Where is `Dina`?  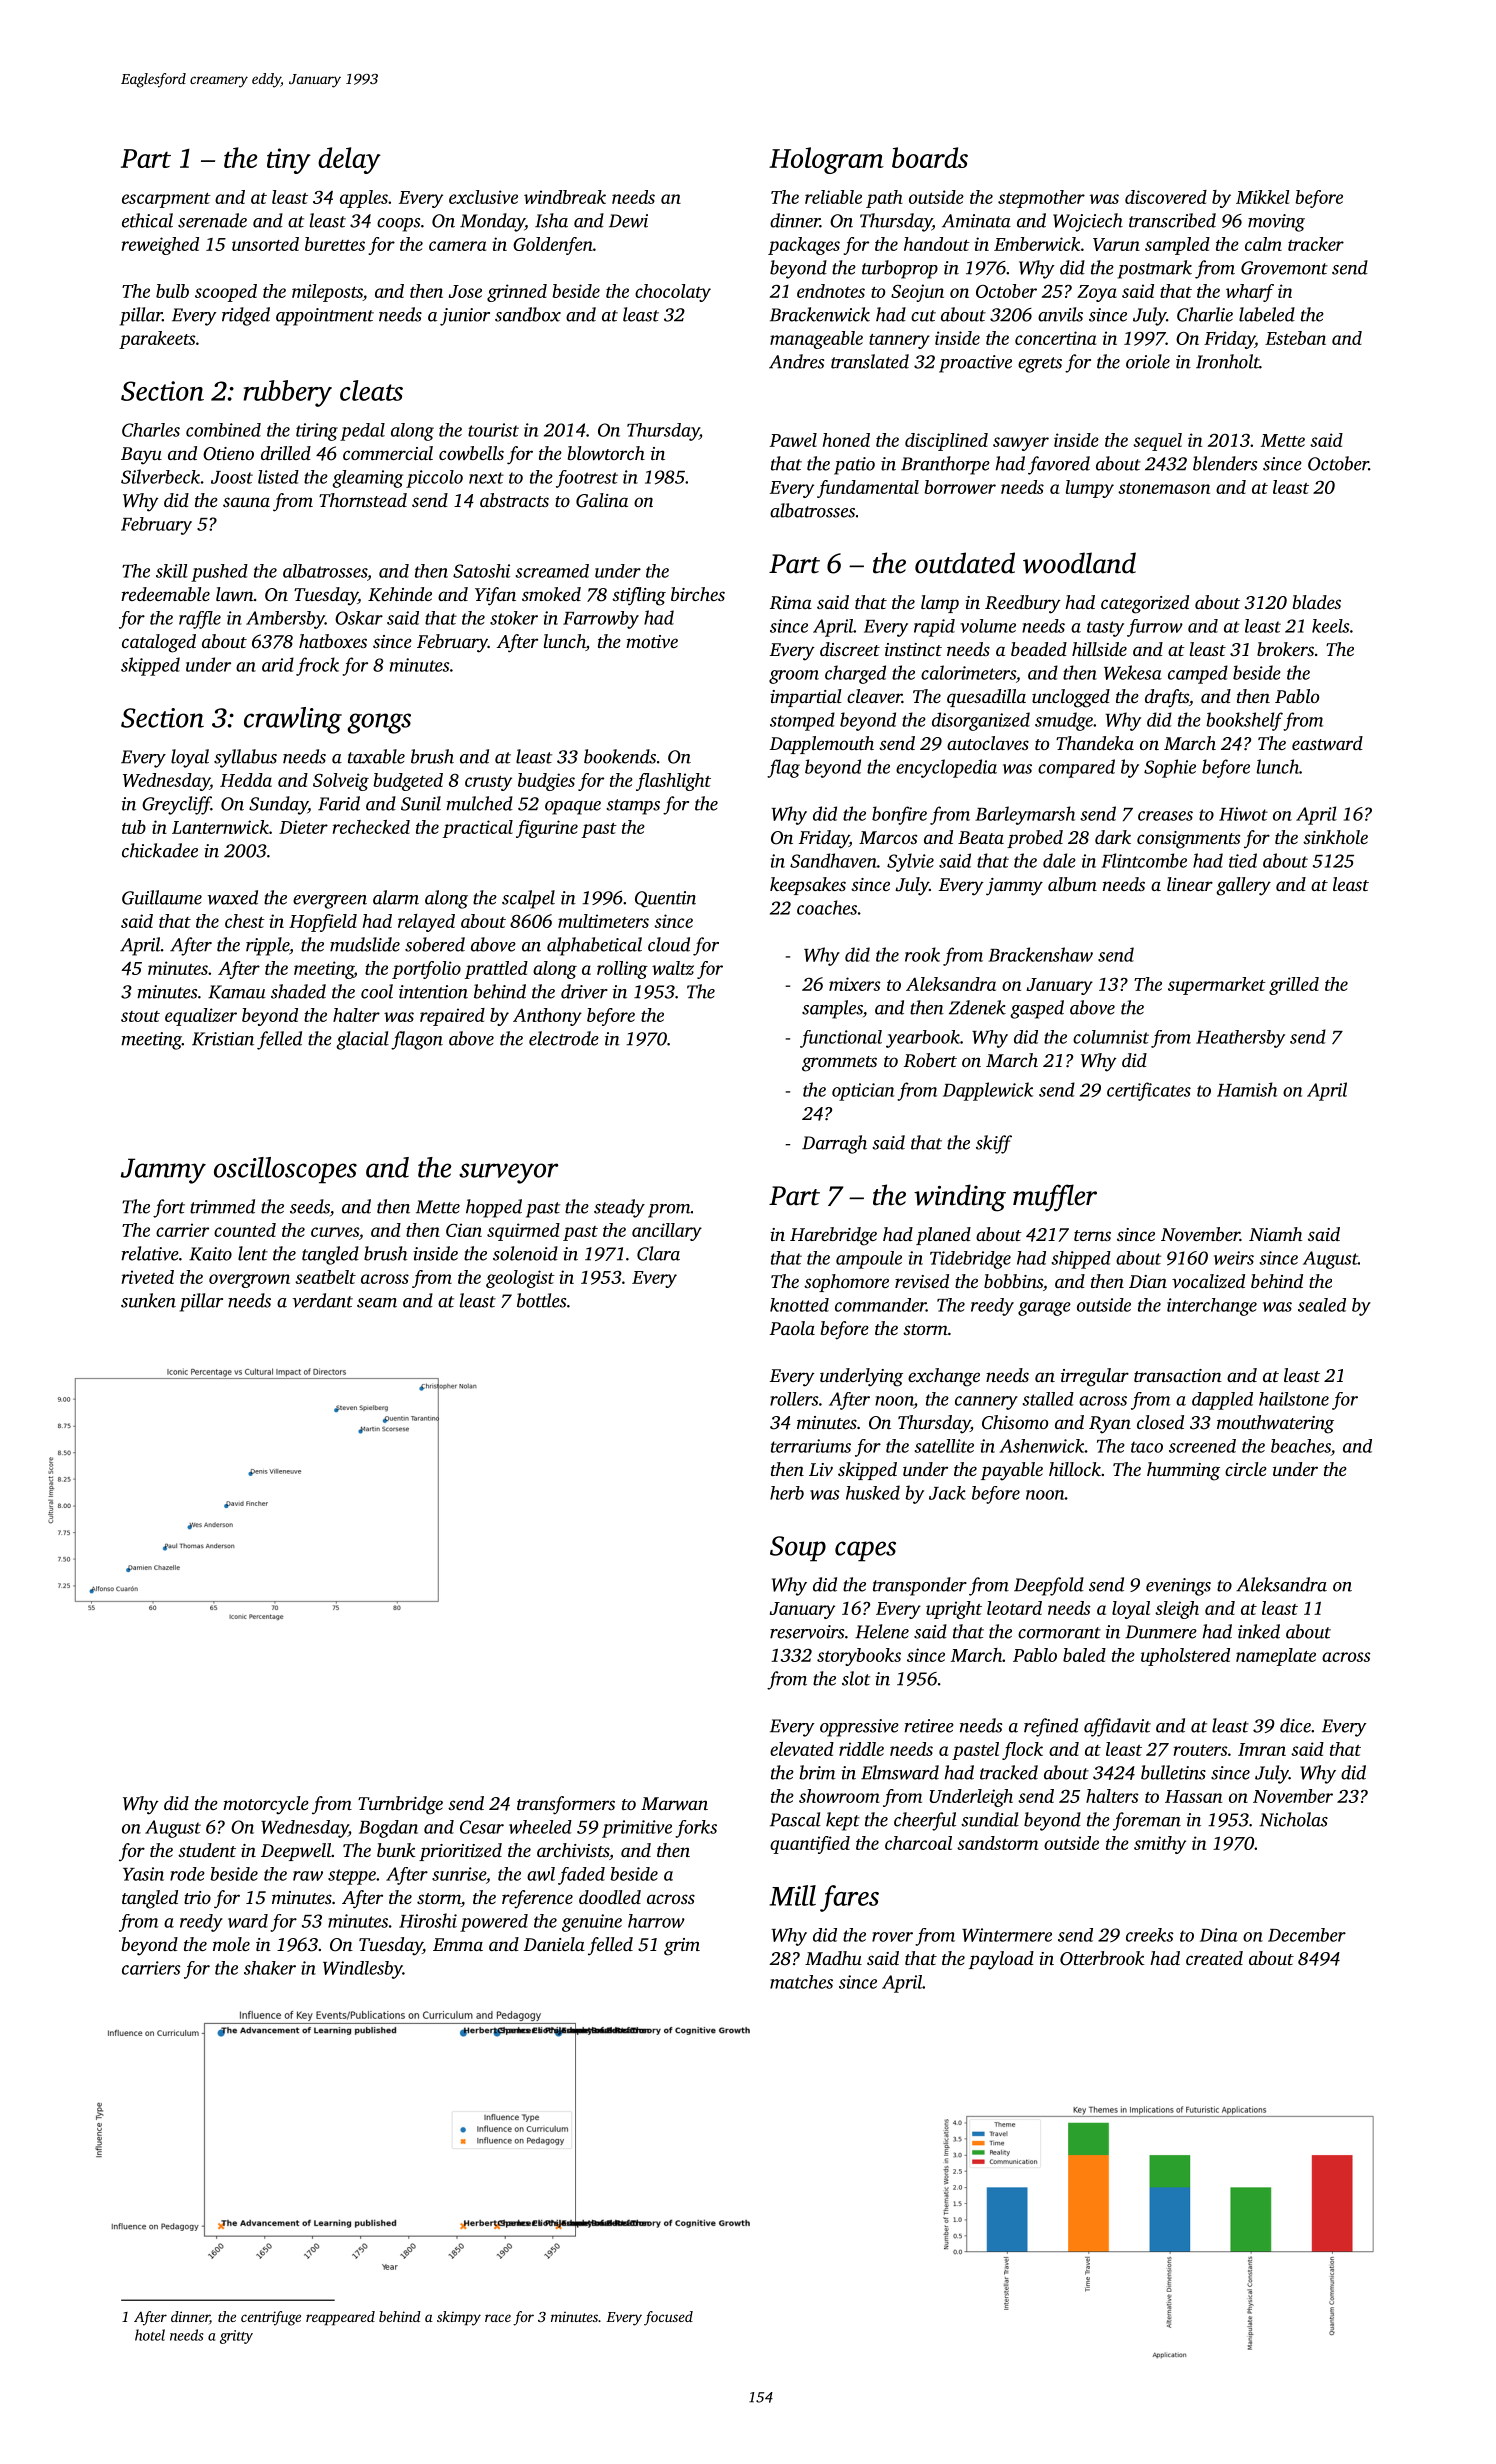
Dina is located at coordinates (1219, 1935).
